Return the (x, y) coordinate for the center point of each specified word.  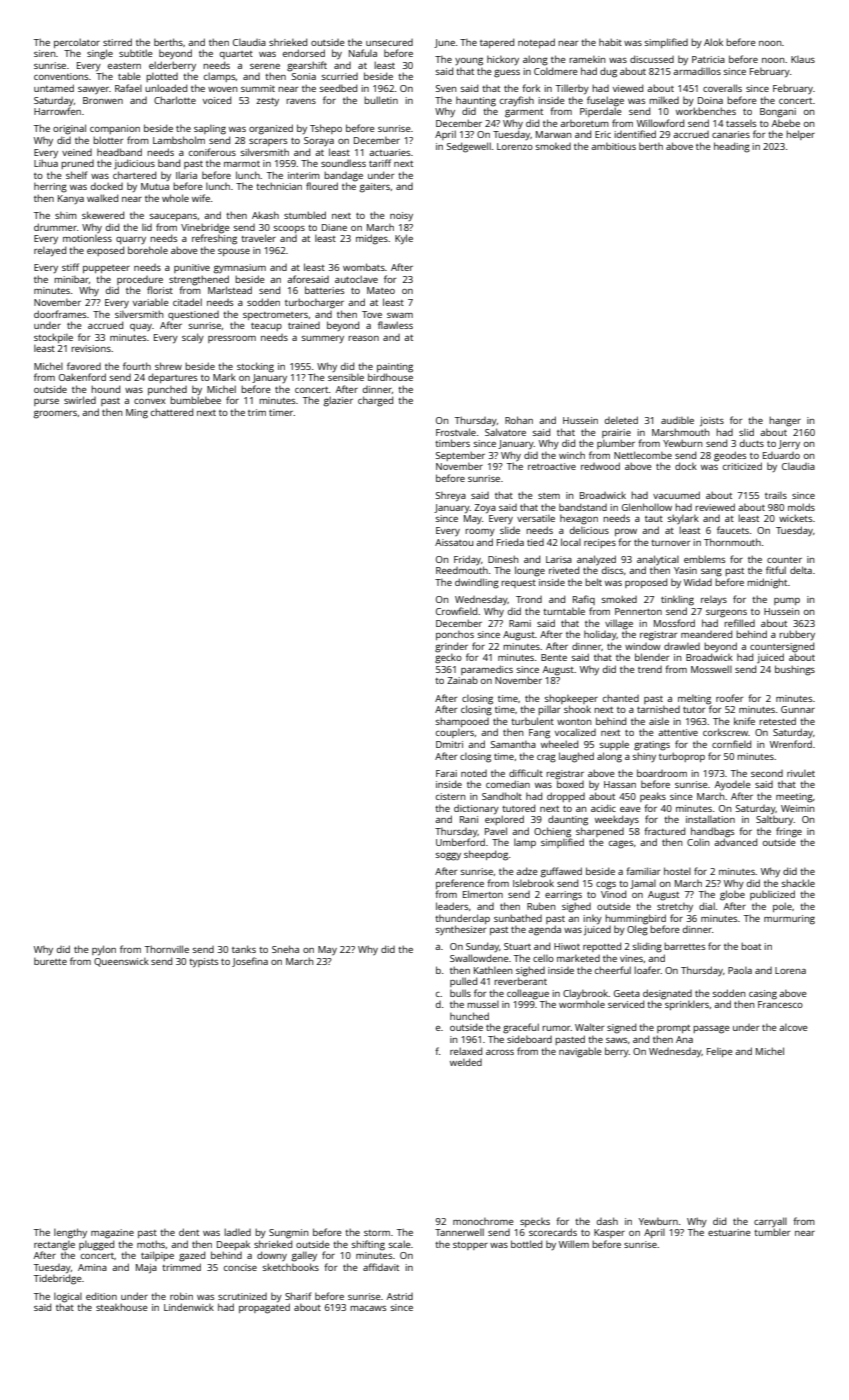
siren (45, 53)
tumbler (772, 1232)
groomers (55, 415)
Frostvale (456, 432)
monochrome (483, 1221)
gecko (448, 659)
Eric (603, 134)
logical (68, 1298)
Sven (446, 88)
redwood (600, 466)
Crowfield (456, 611)
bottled (526, 1244)
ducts (752, 443)
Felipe (720, 1052)
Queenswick (121, 962)
